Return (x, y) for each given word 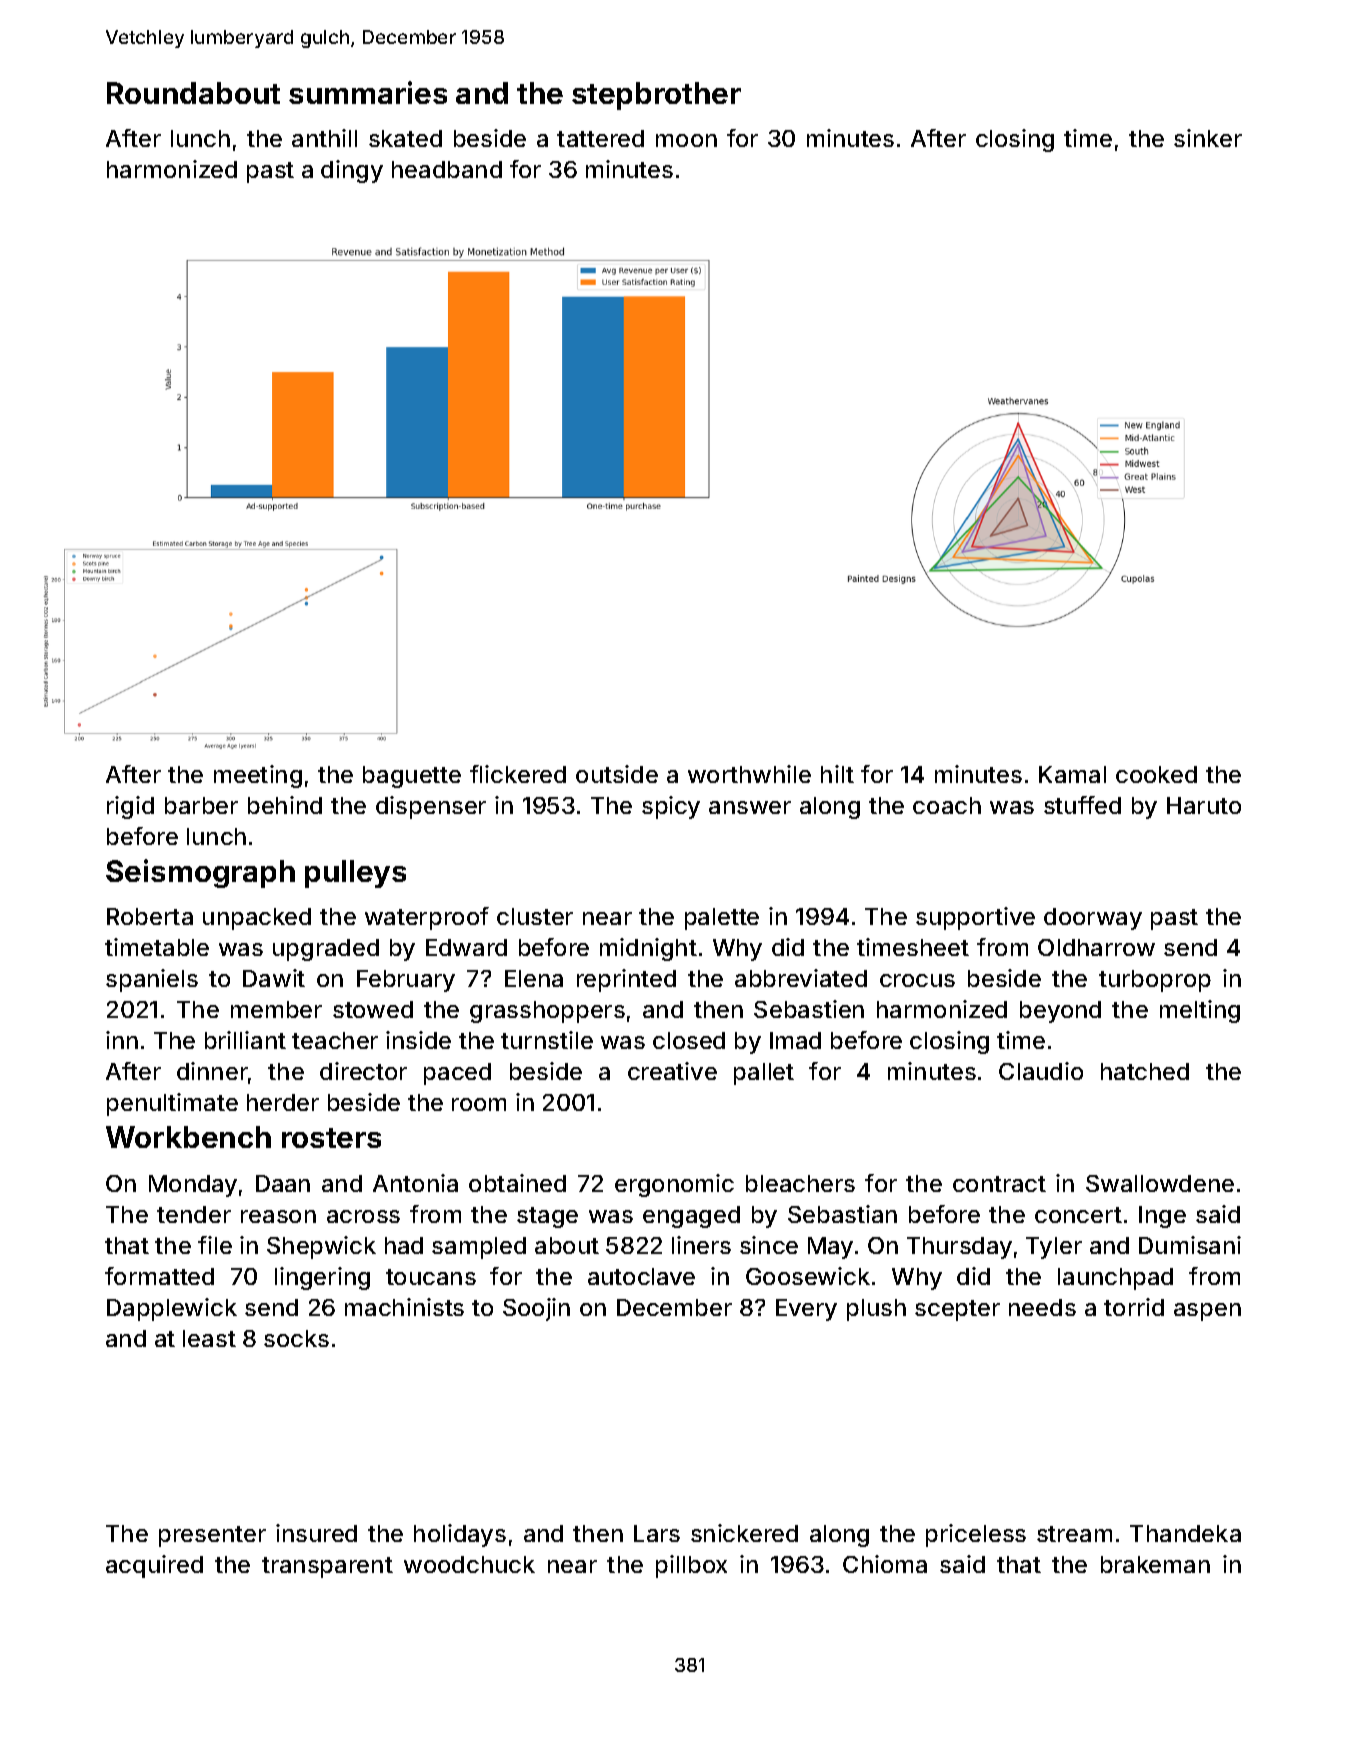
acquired (154, 1566)
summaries (368, 92)
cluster (535, 916)
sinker (1208, 138)
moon (686, 140)
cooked (1156, 774)
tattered (600, 138)
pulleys (355, 874)
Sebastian (842, 1214)
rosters (331, 1138)
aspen (1207, 1312)
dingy (352, 171)
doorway (1093, 919)
